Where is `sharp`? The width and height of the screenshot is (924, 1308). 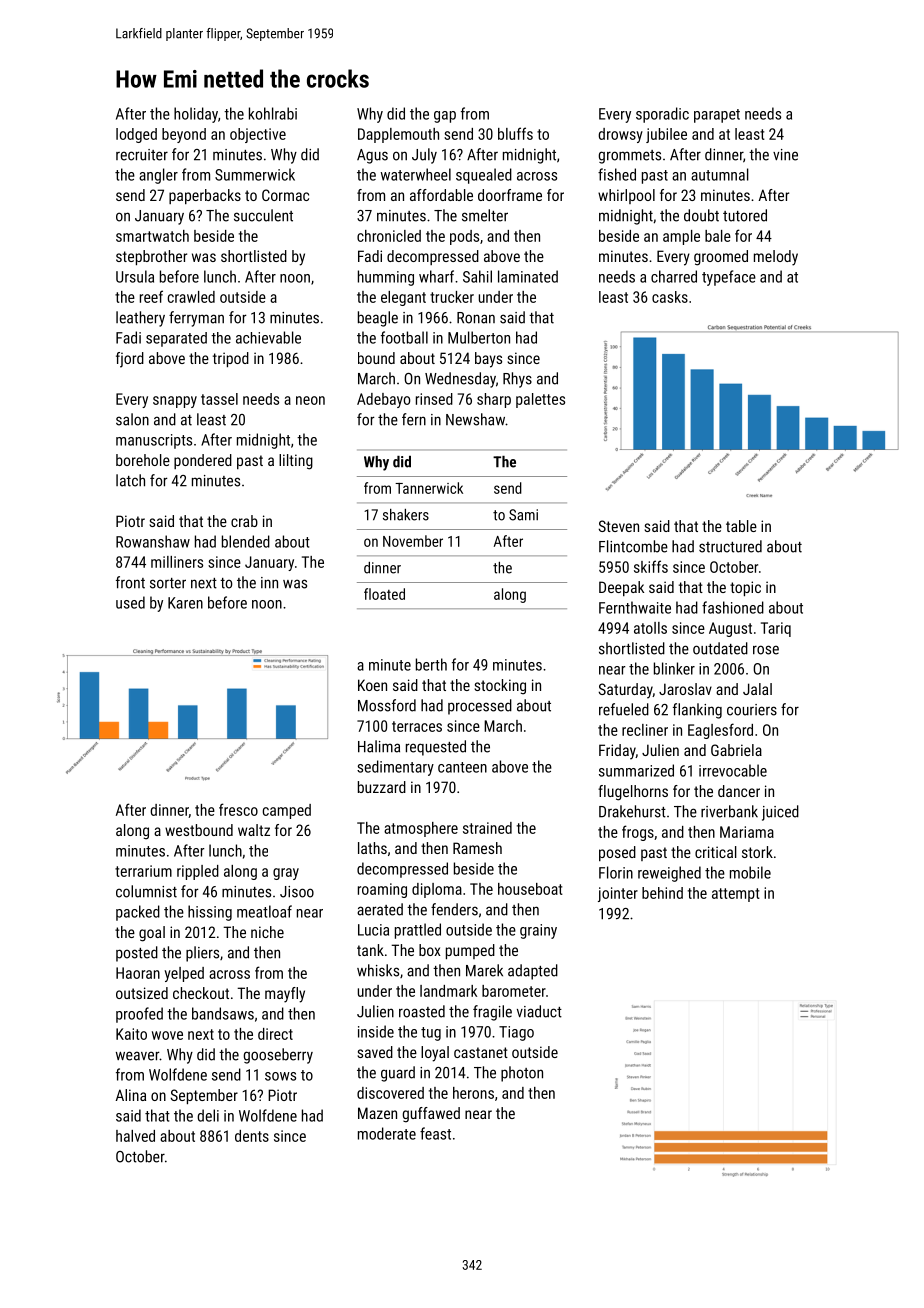
sharp is located at coordinates (494, 400).
